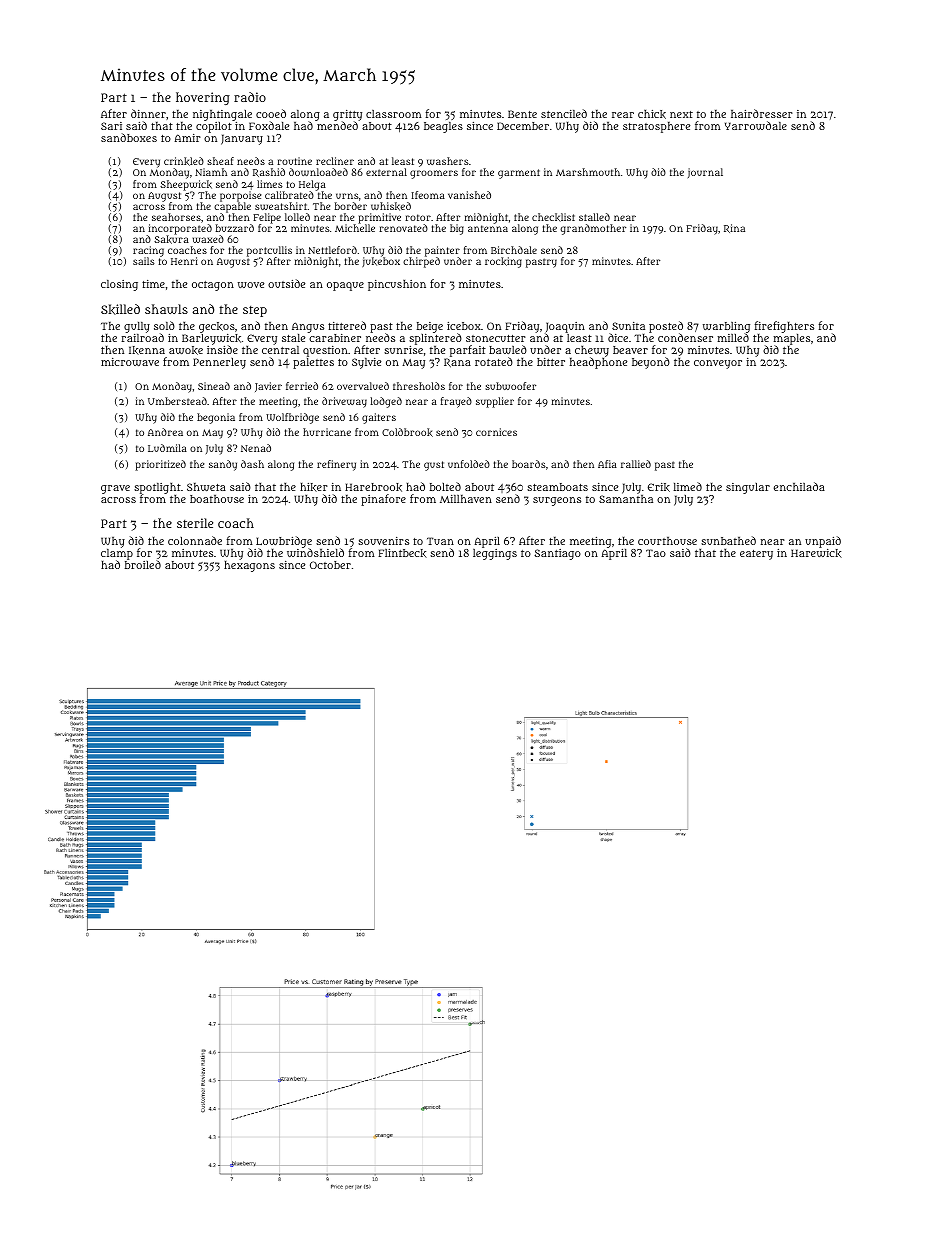  What do you see at coordinates (705, 173) in the screenshot?
I see `journal` at bounding box center [705, 173].
